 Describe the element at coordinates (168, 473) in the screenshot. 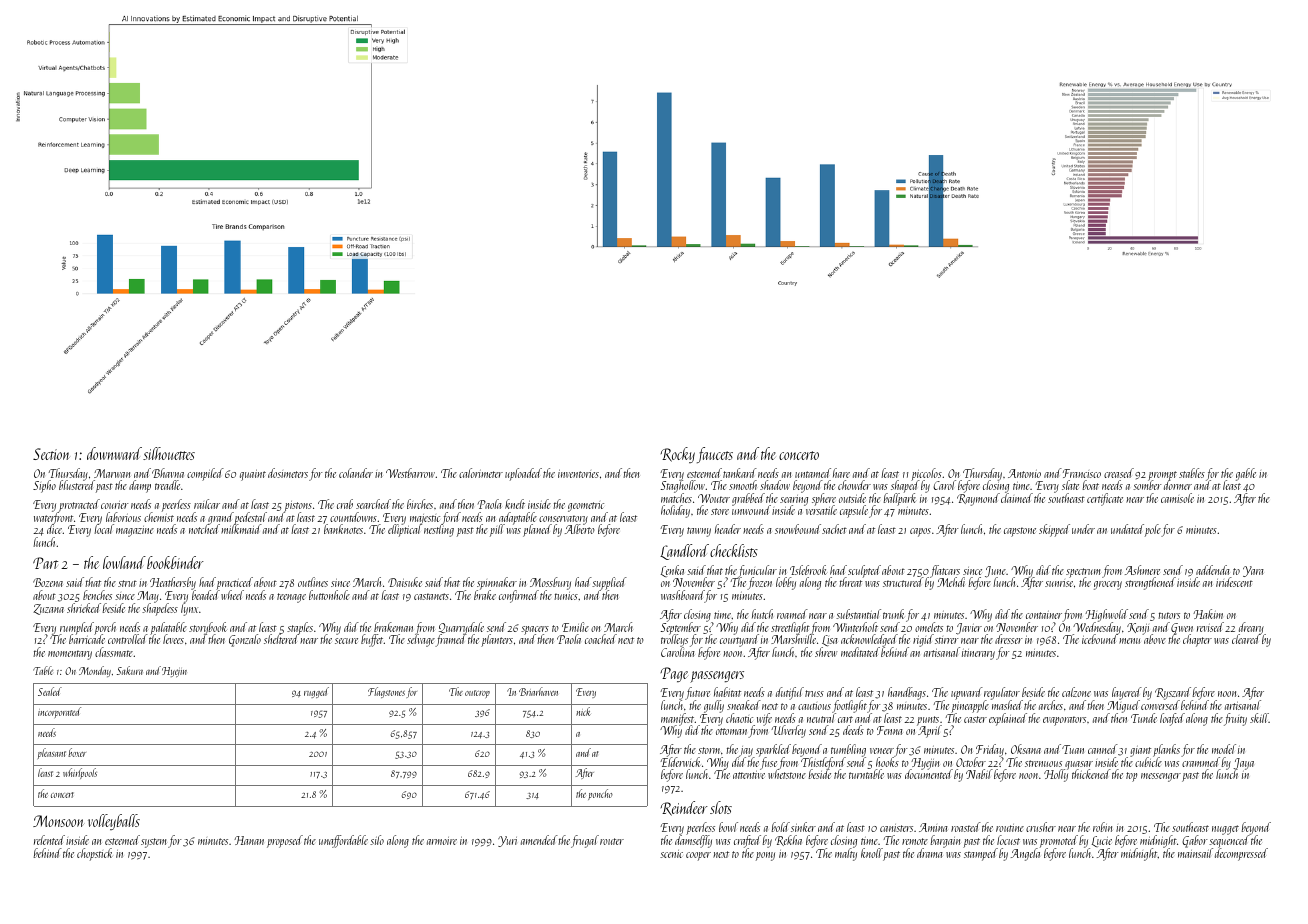

I see `Bhavna` at that location.
